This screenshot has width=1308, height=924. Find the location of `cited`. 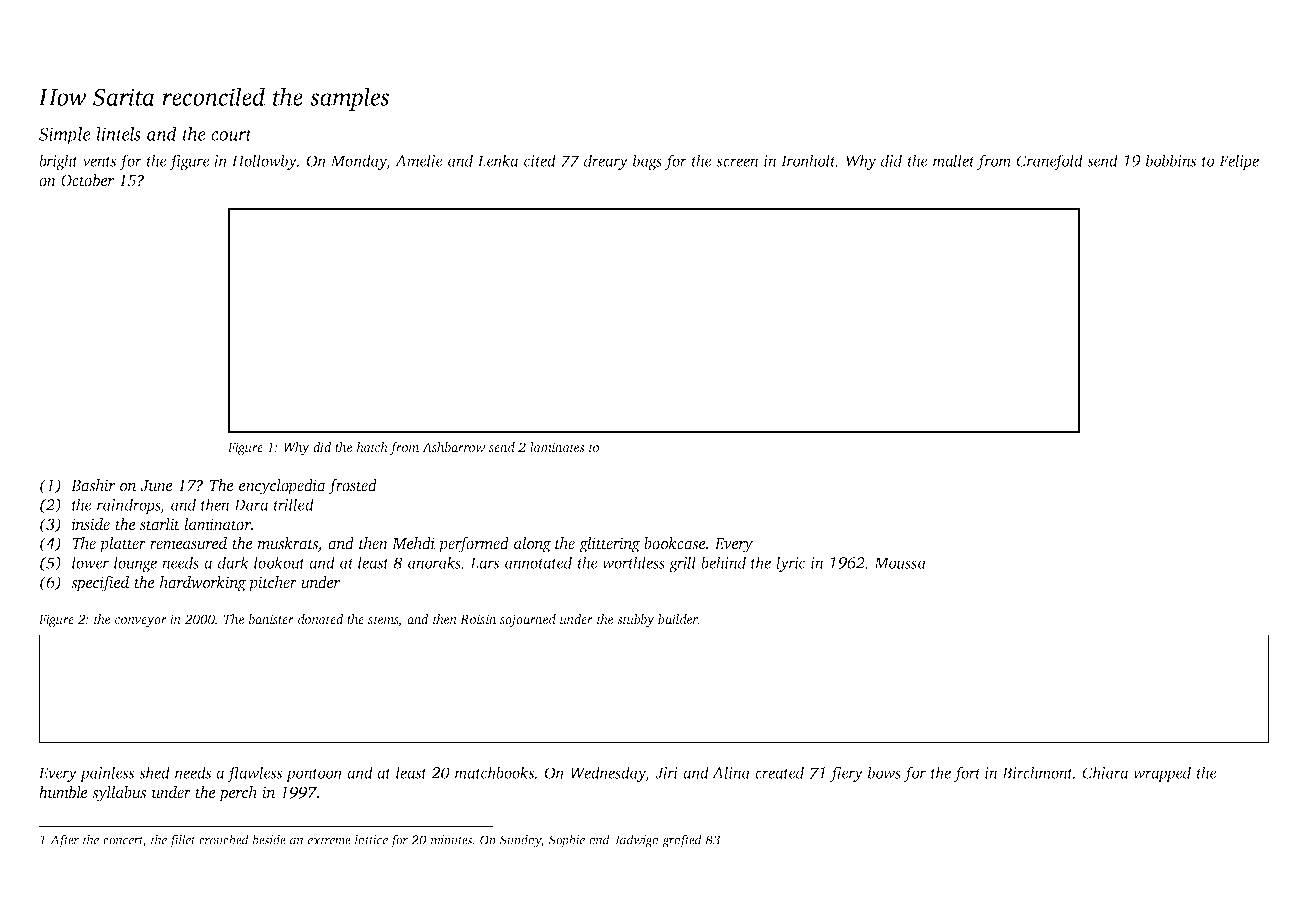

cited is located at coordinates (540, 160).
